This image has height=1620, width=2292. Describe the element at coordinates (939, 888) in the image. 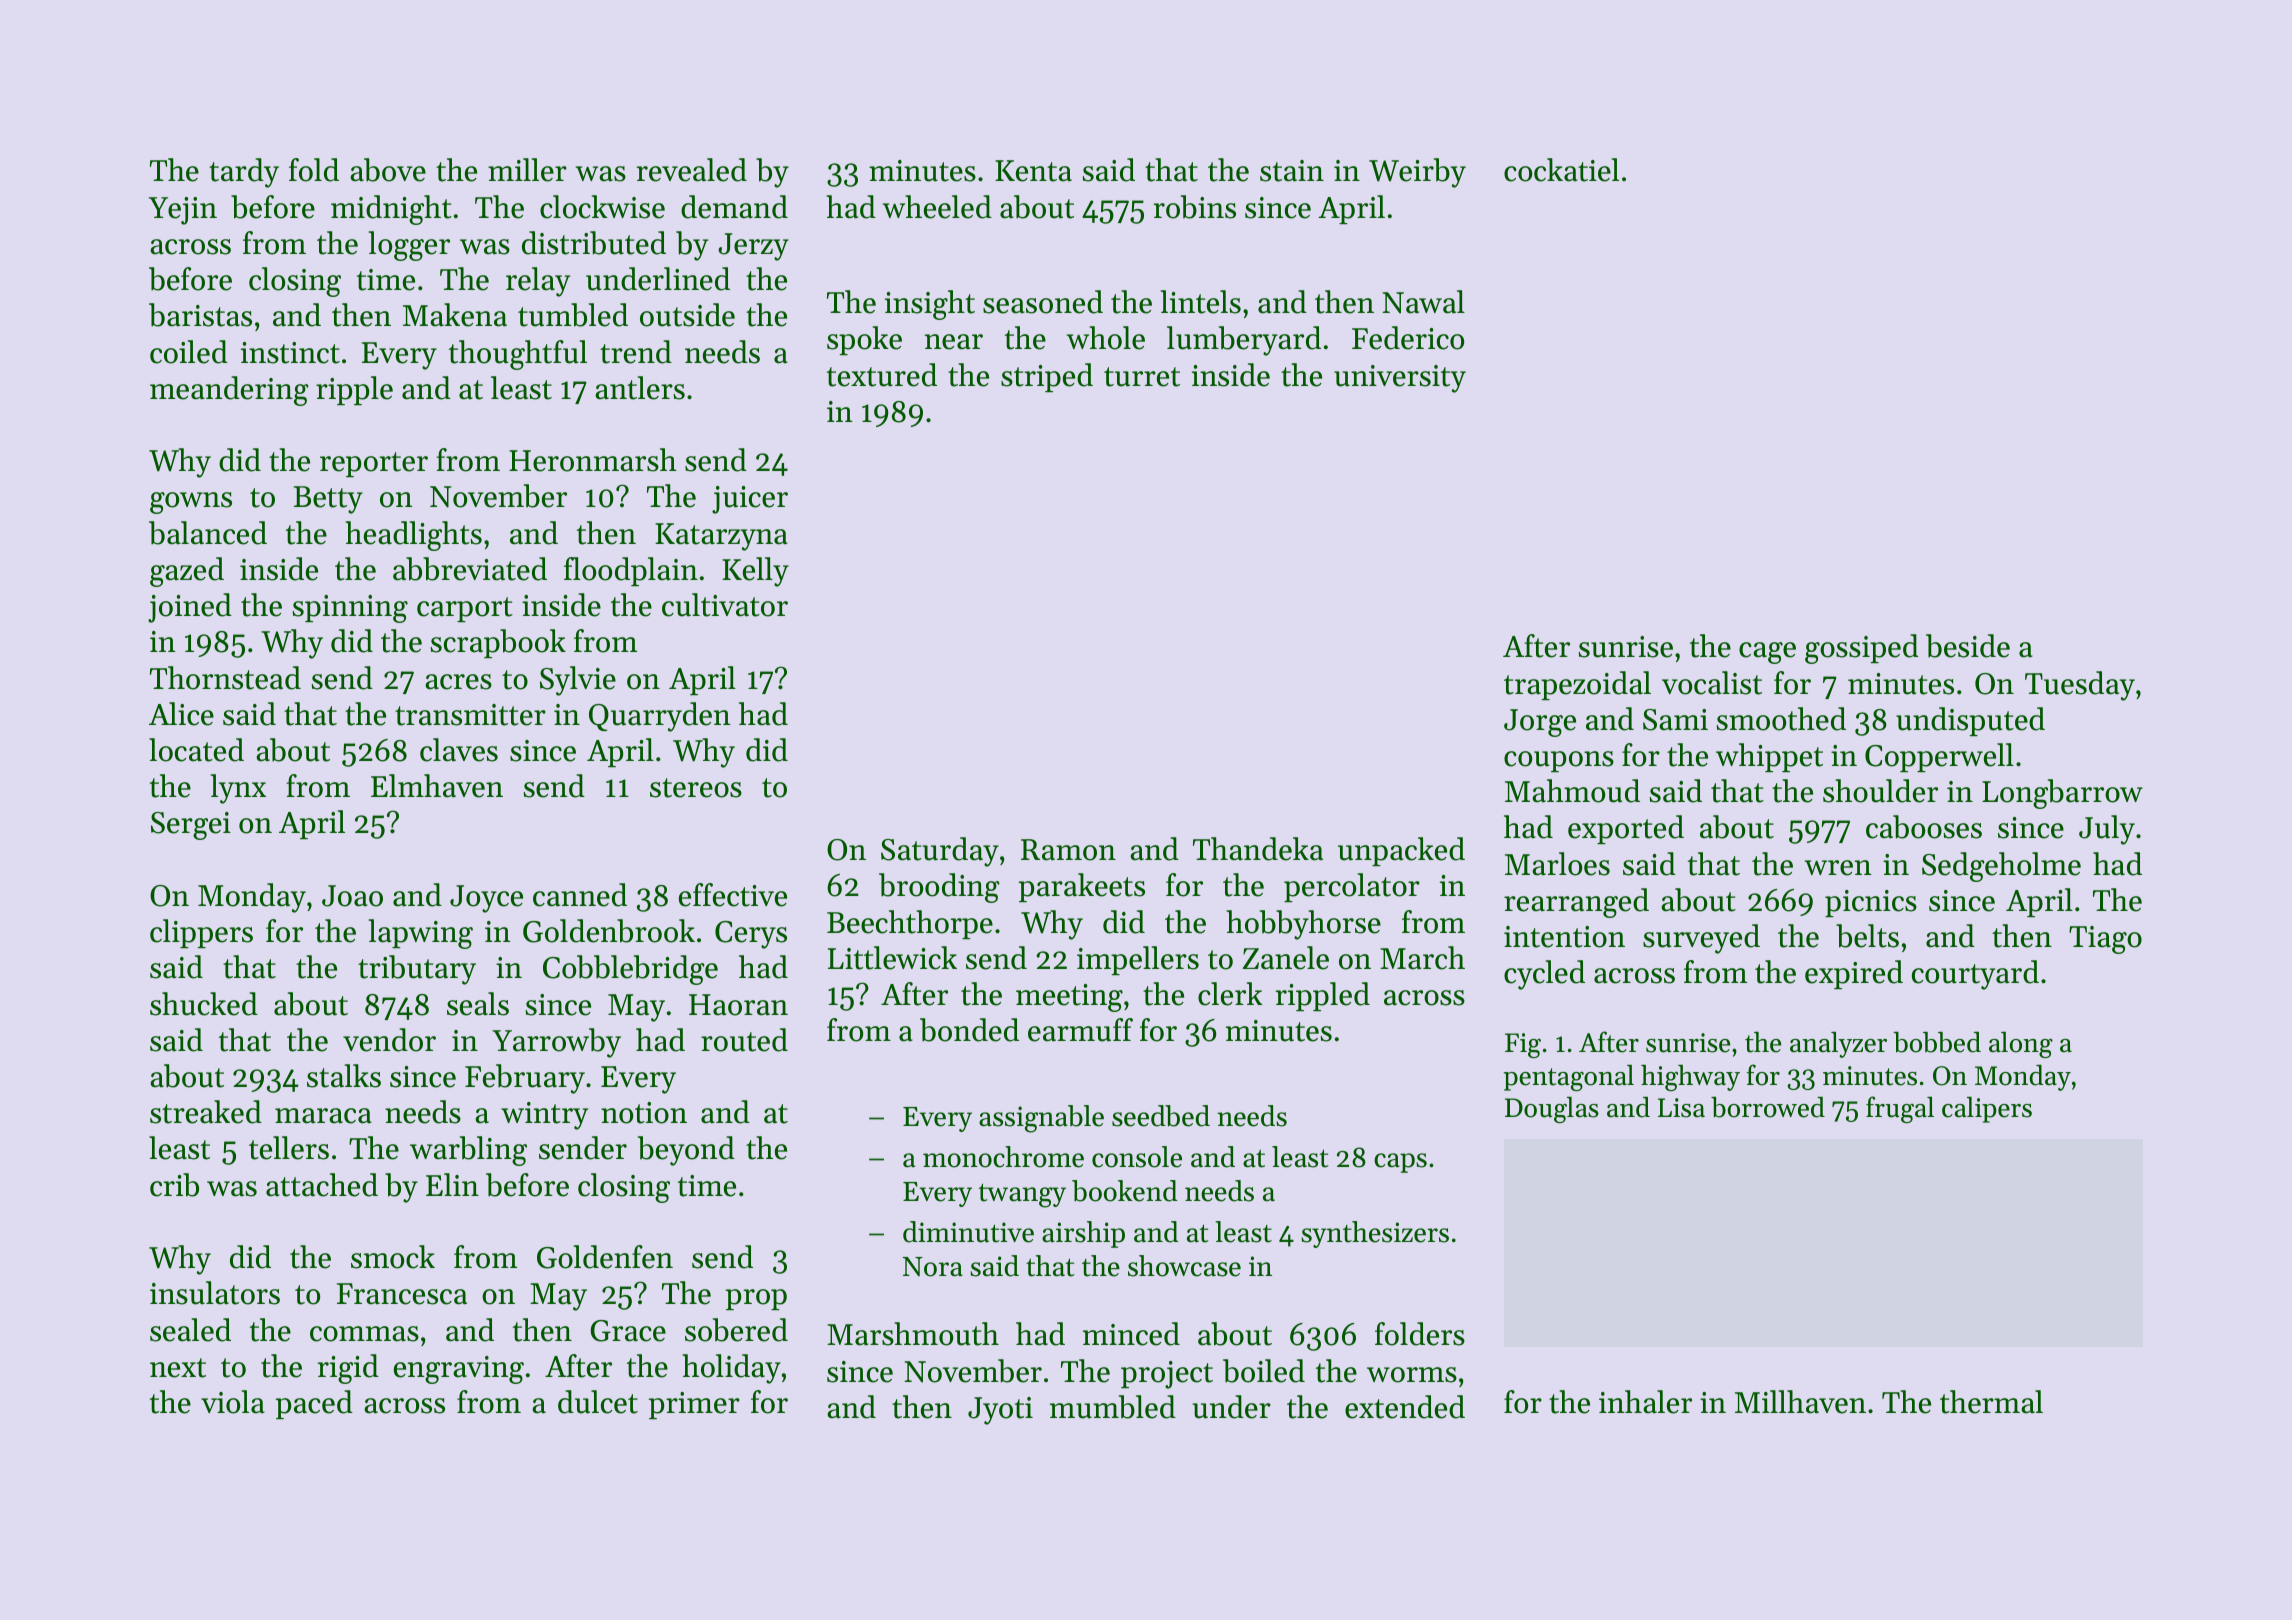

I see `brooding` at that location.
